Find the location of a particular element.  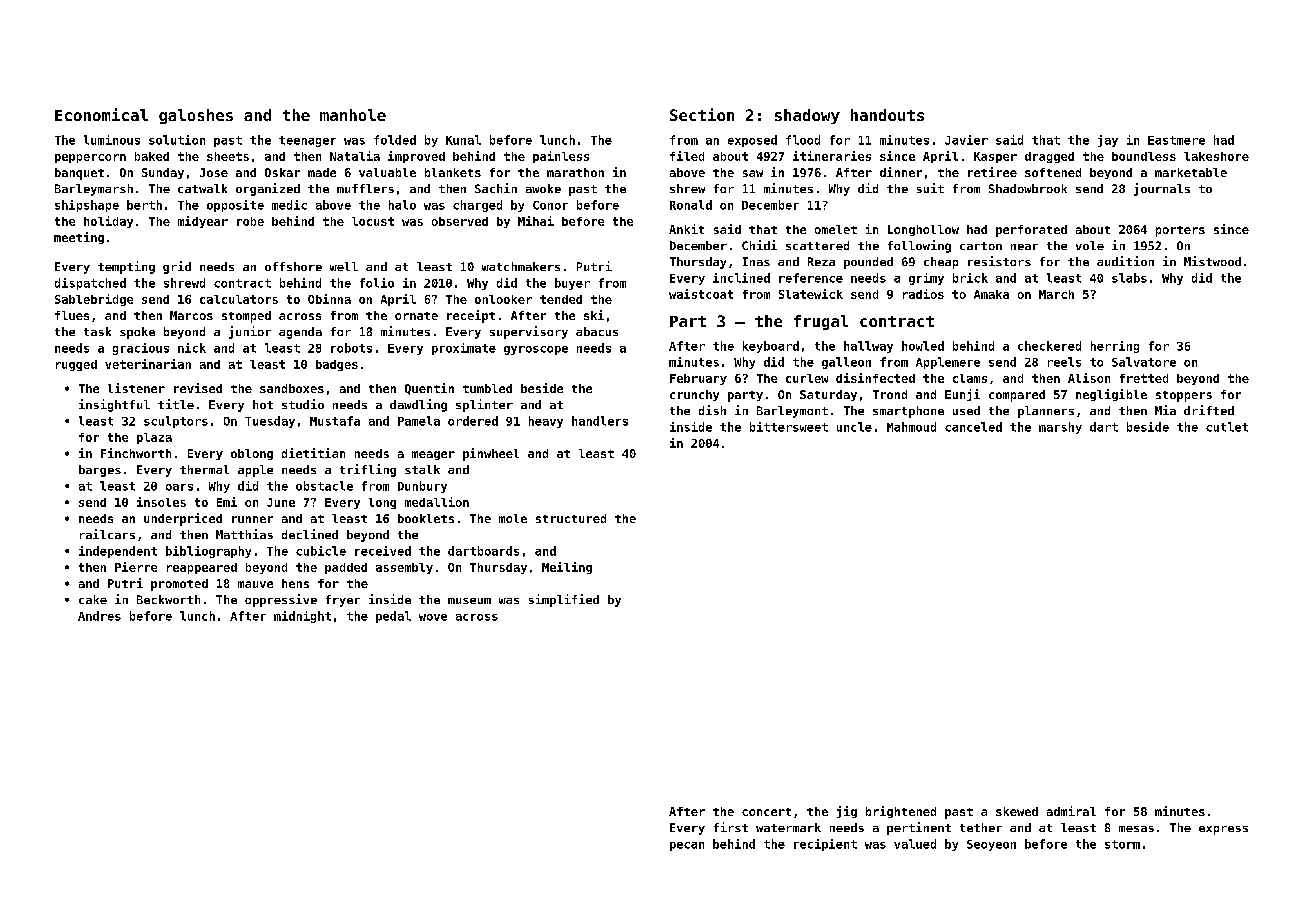

tumbled is located at coordinates (487, 388).
